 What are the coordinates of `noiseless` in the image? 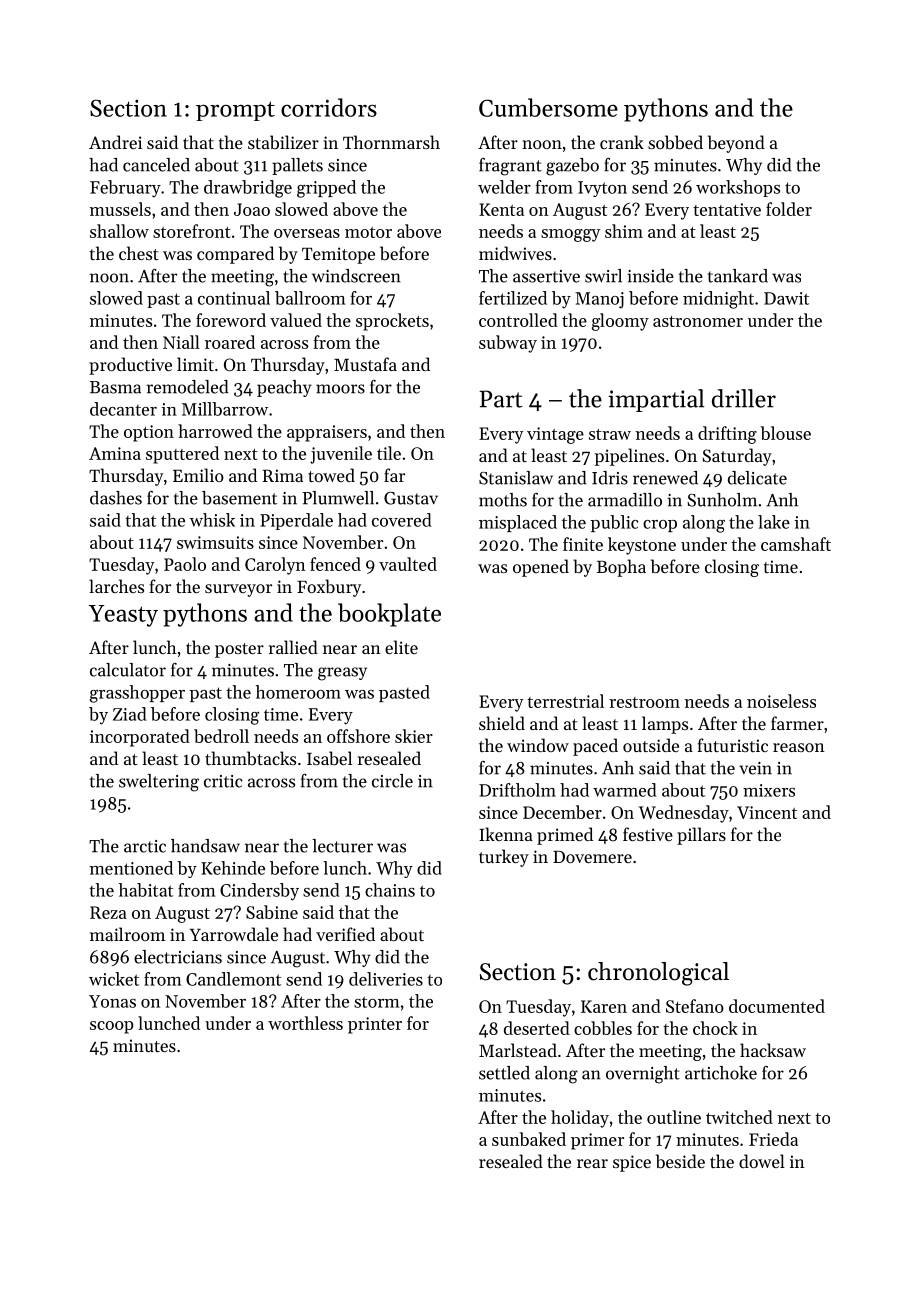 It's located at (781, 701).
